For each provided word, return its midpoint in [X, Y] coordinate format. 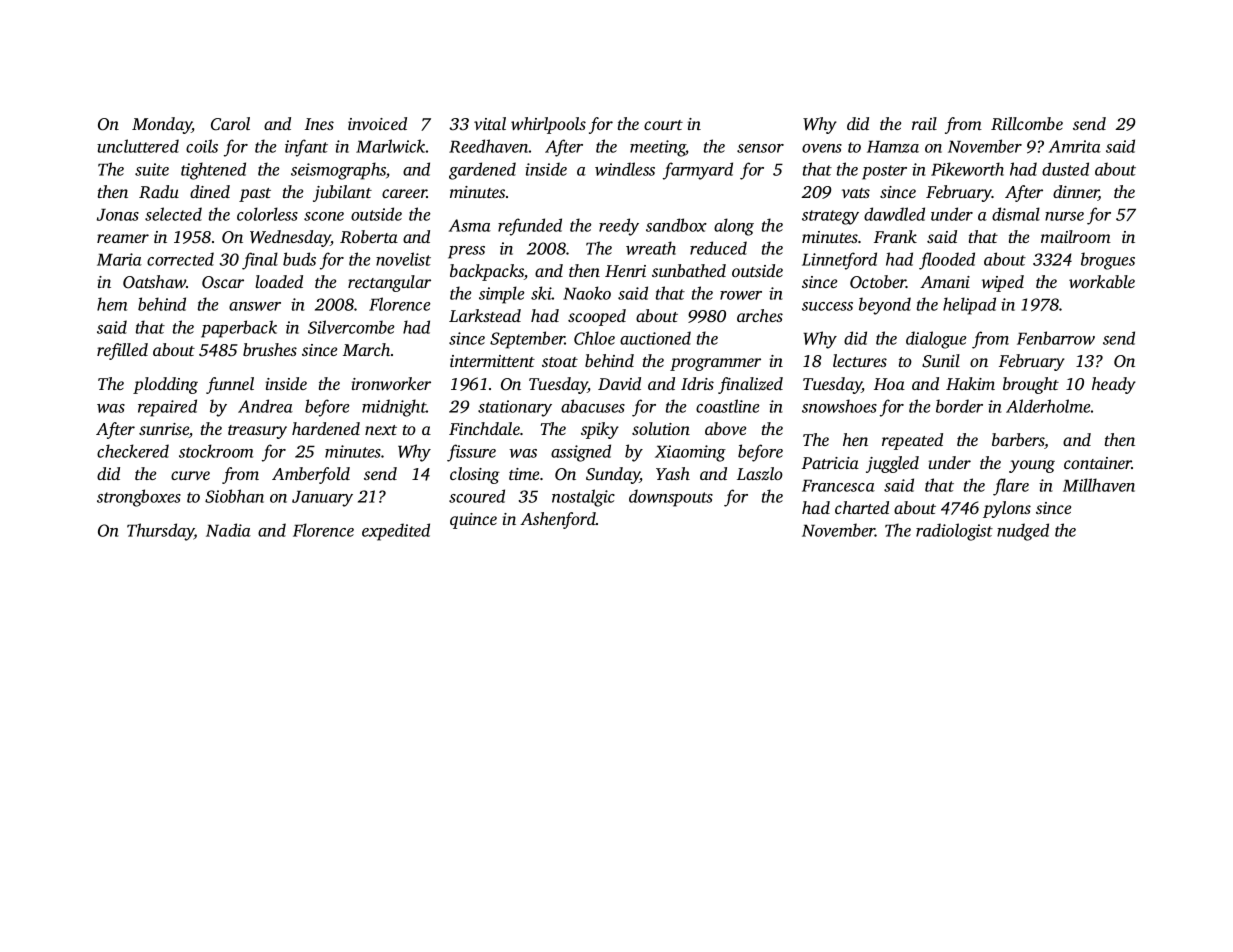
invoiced [377, 123]
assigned [581, 453]
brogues [1108, 261]
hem [112, 304]
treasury [257, 432]
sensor [760, 148]
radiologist [954, 532]
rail [924, 123]
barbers [1018, 441]
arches [760, 315]
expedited [396, 532]
